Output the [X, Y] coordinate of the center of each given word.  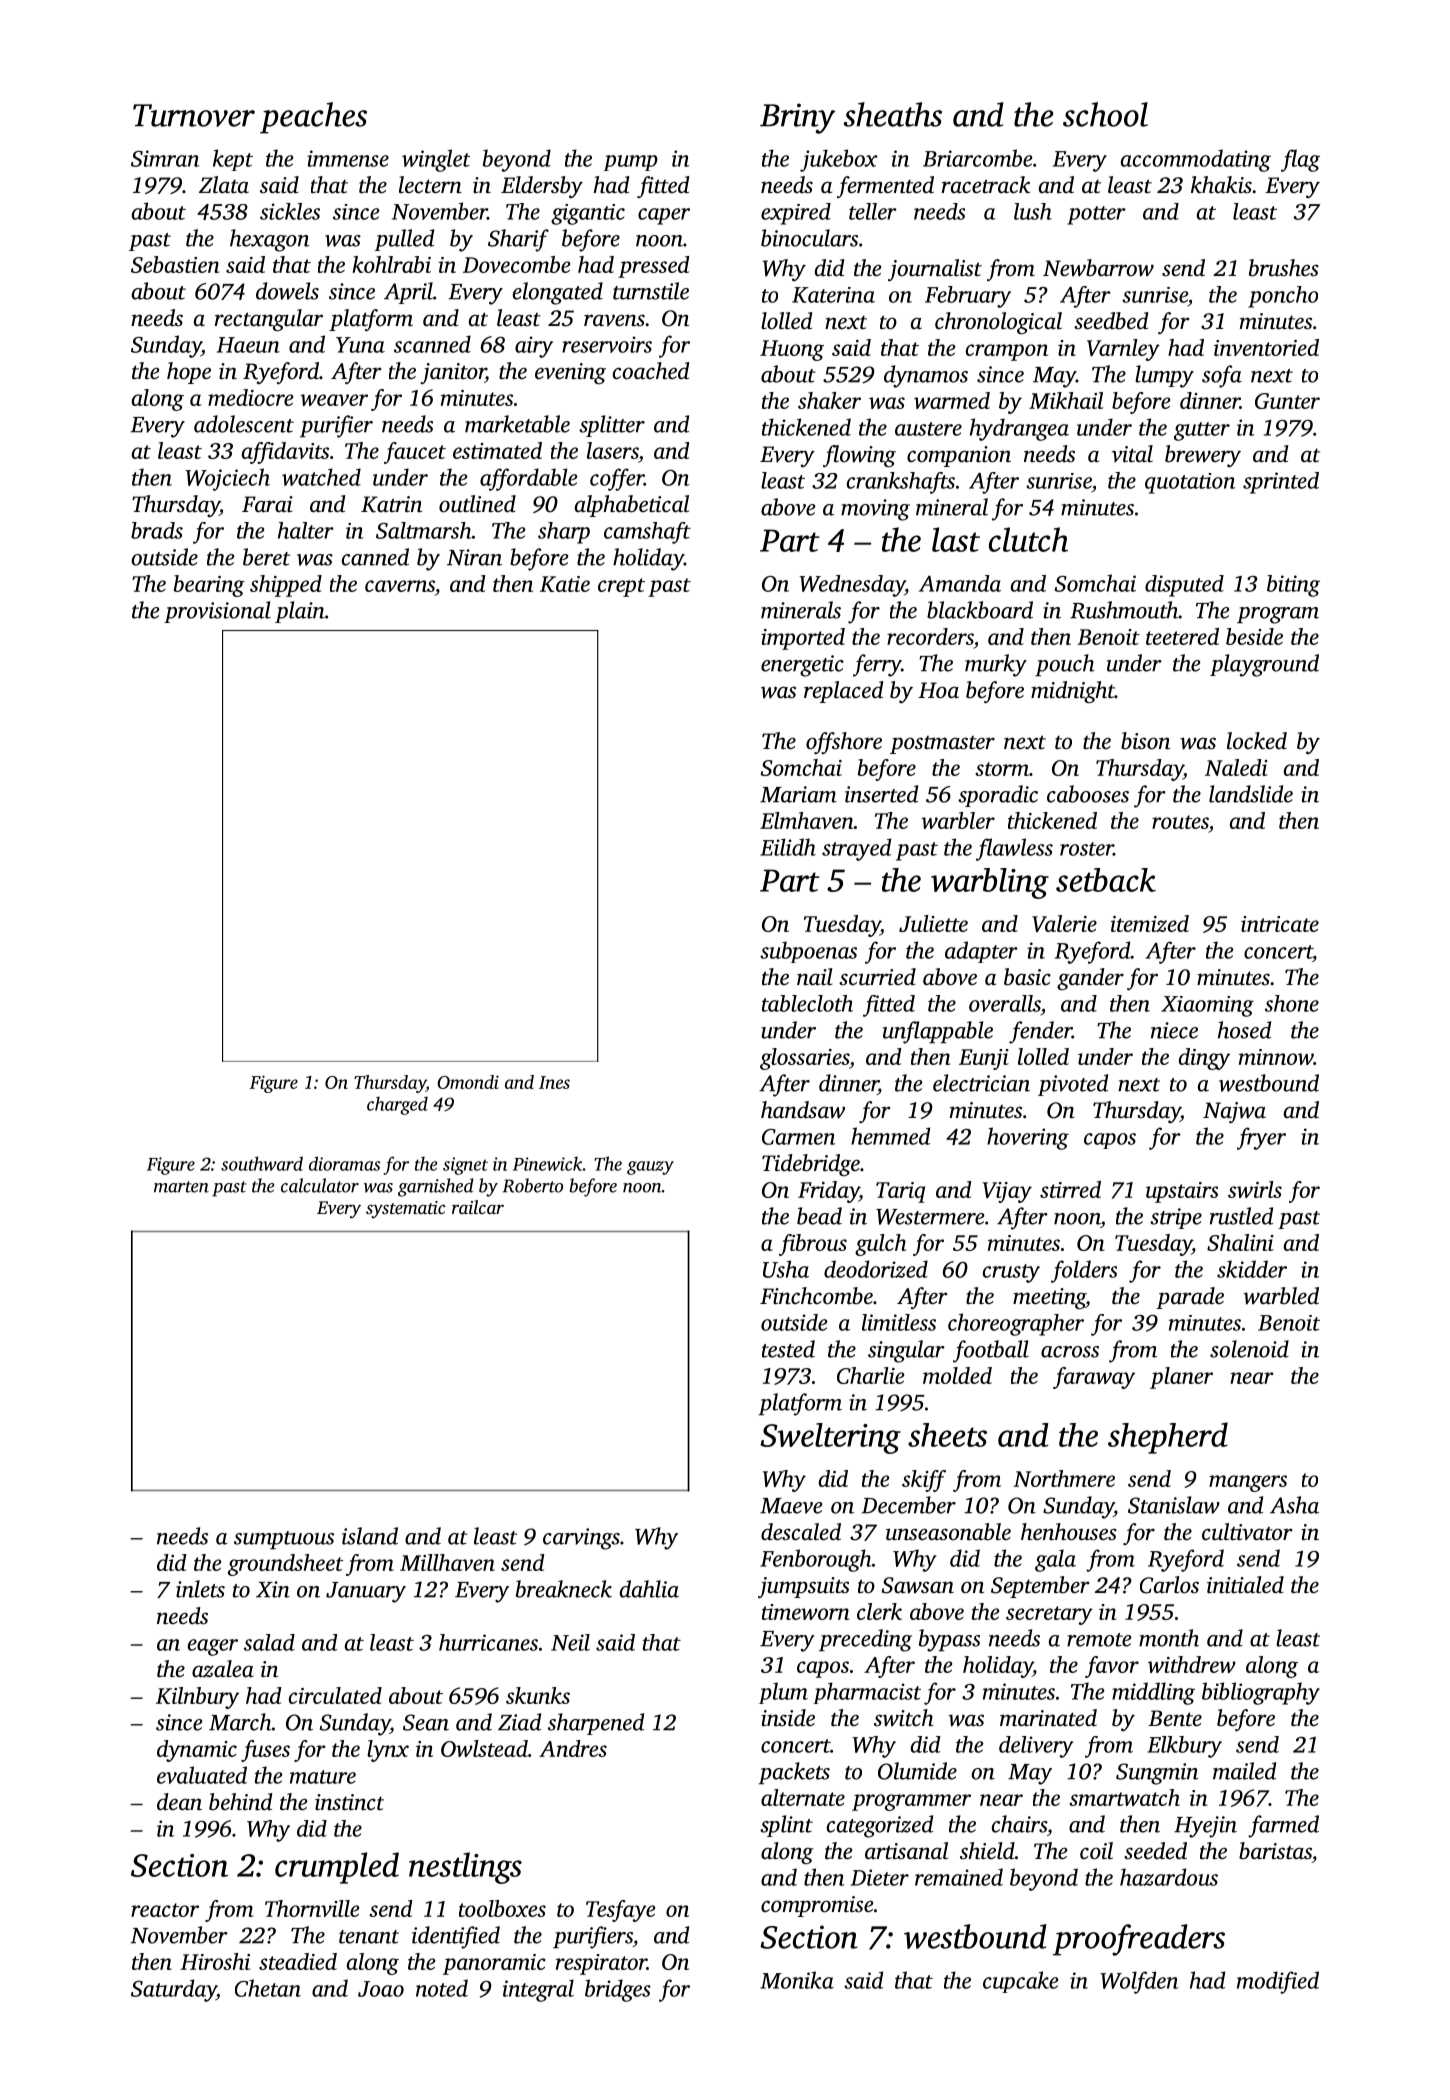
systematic [405, 1209]
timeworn [805, 1612]
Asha [1294, 1505]
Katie [565, 584]
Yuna [360, 345]
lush [1033, 211]
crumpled [337, 1868]
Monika [797, 1980]
